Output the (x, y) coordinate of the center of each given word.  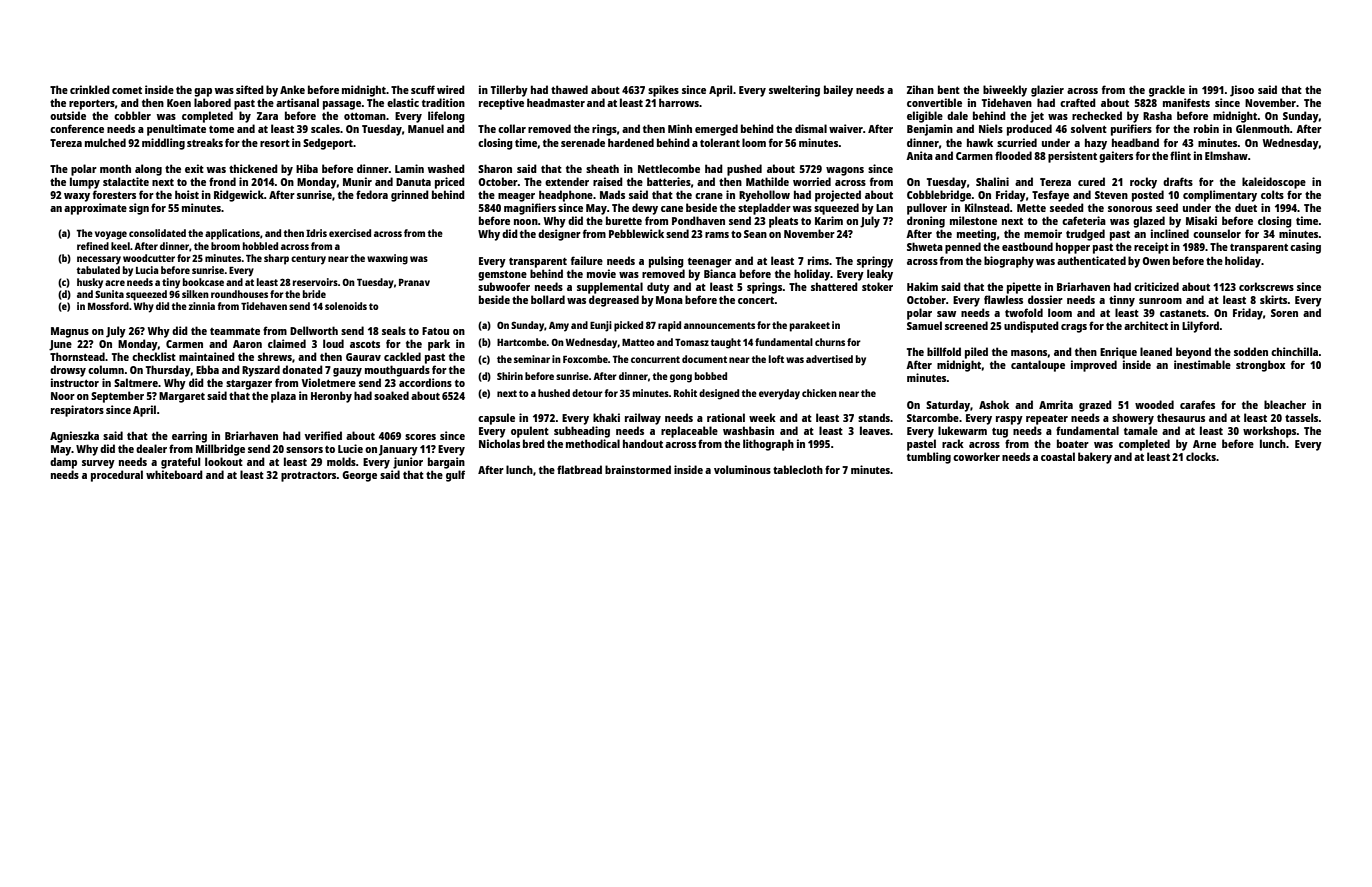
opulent (530, 432)
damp (63, 463)
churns (830, 342)
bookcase (203, 282)
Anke (292, 89)
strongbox (1260, 366)
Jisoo (1242, 91)
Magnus (70, 332)
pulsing (666, 262)
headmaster (556, 102)
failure (587, 260)
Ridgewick (239, 196)
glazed (1149, 222)
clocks (1201, 456)
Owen (1156, 261)
